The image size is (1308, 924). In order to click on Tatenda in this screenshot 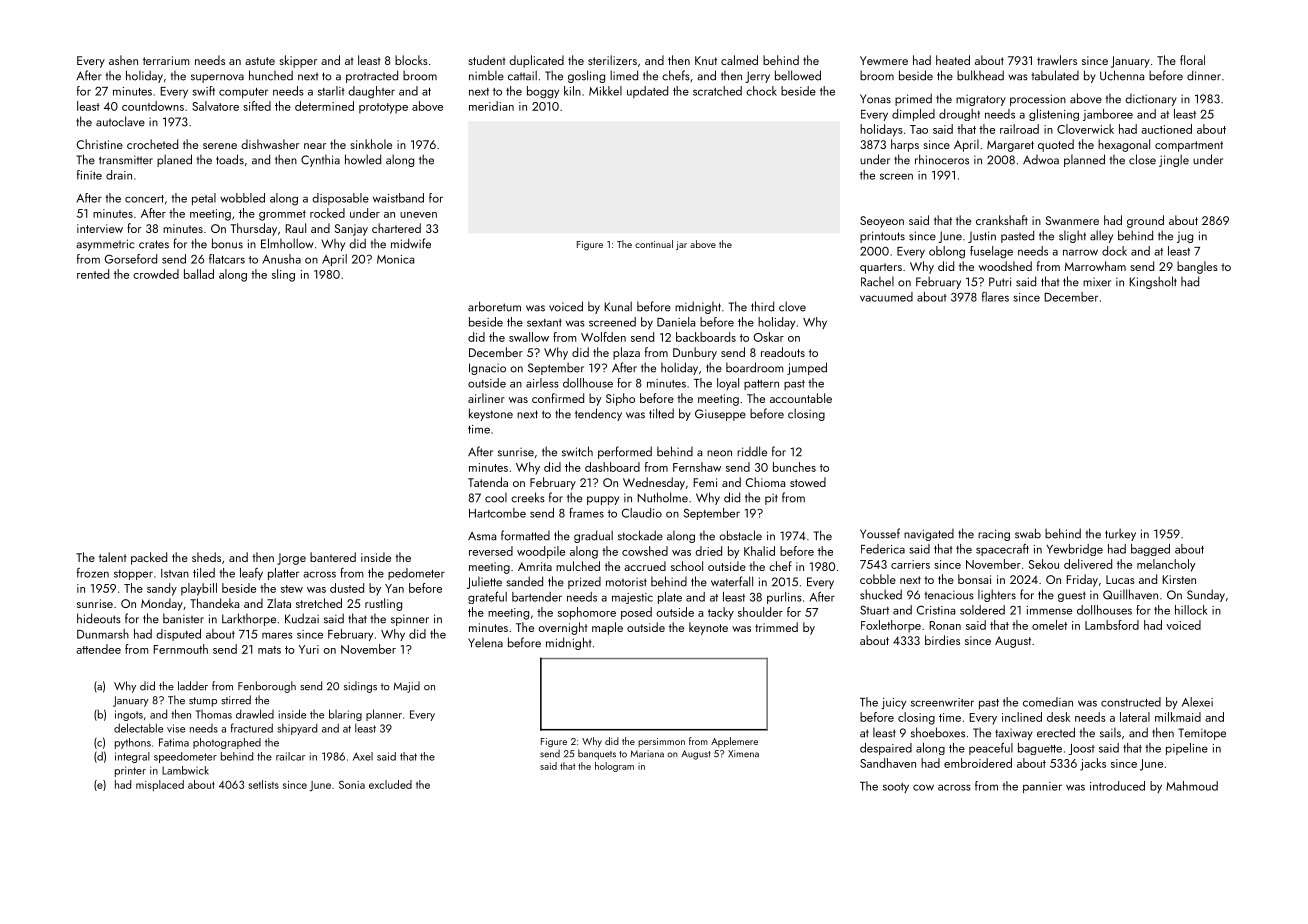, I will do `click(488, 482)`.
